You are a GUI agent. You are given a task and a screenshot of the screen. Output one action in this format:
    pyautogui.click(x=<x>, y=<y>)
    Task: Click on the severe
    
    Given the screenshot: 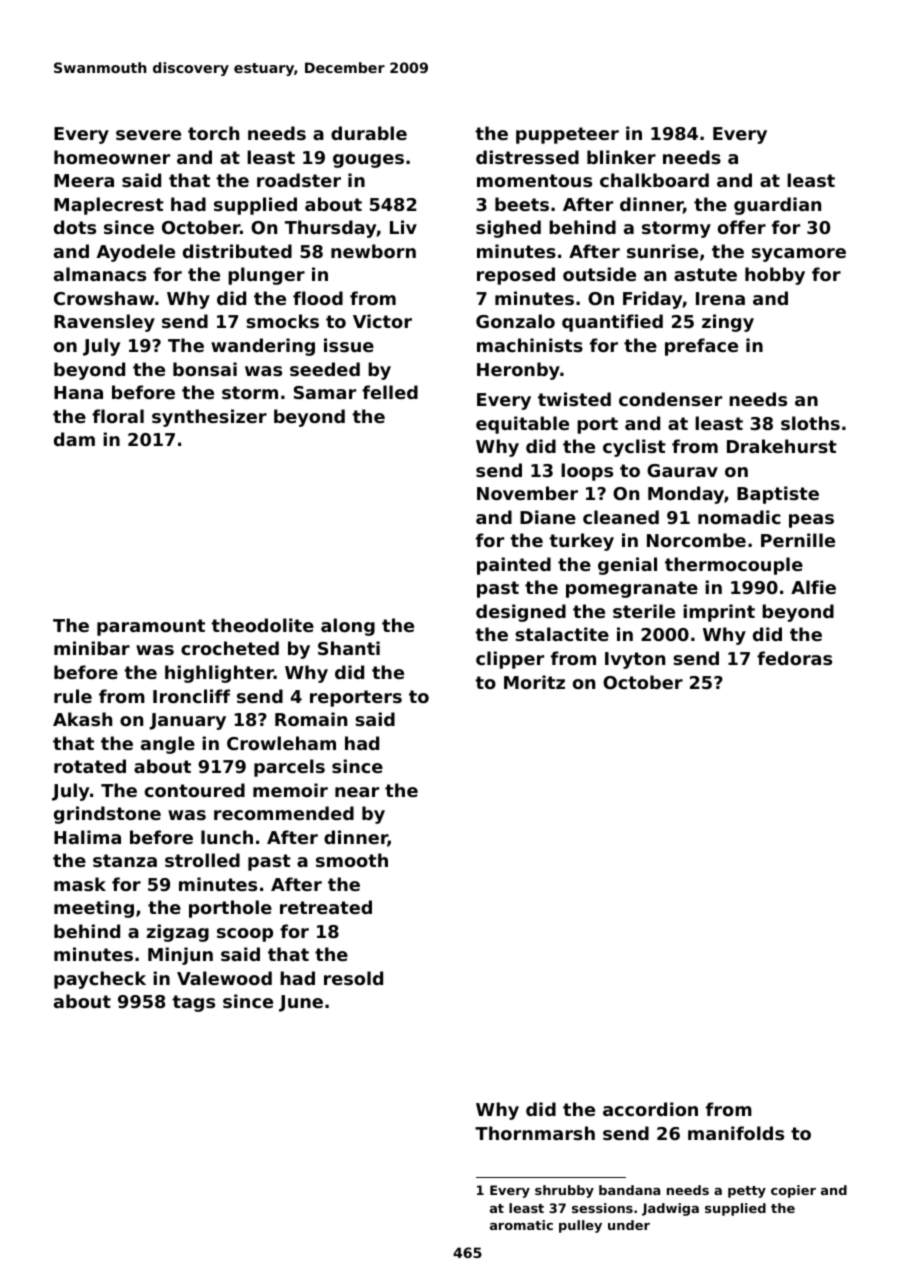 What is the action you would take?
    pyautogui.click(x=148, y=135)
